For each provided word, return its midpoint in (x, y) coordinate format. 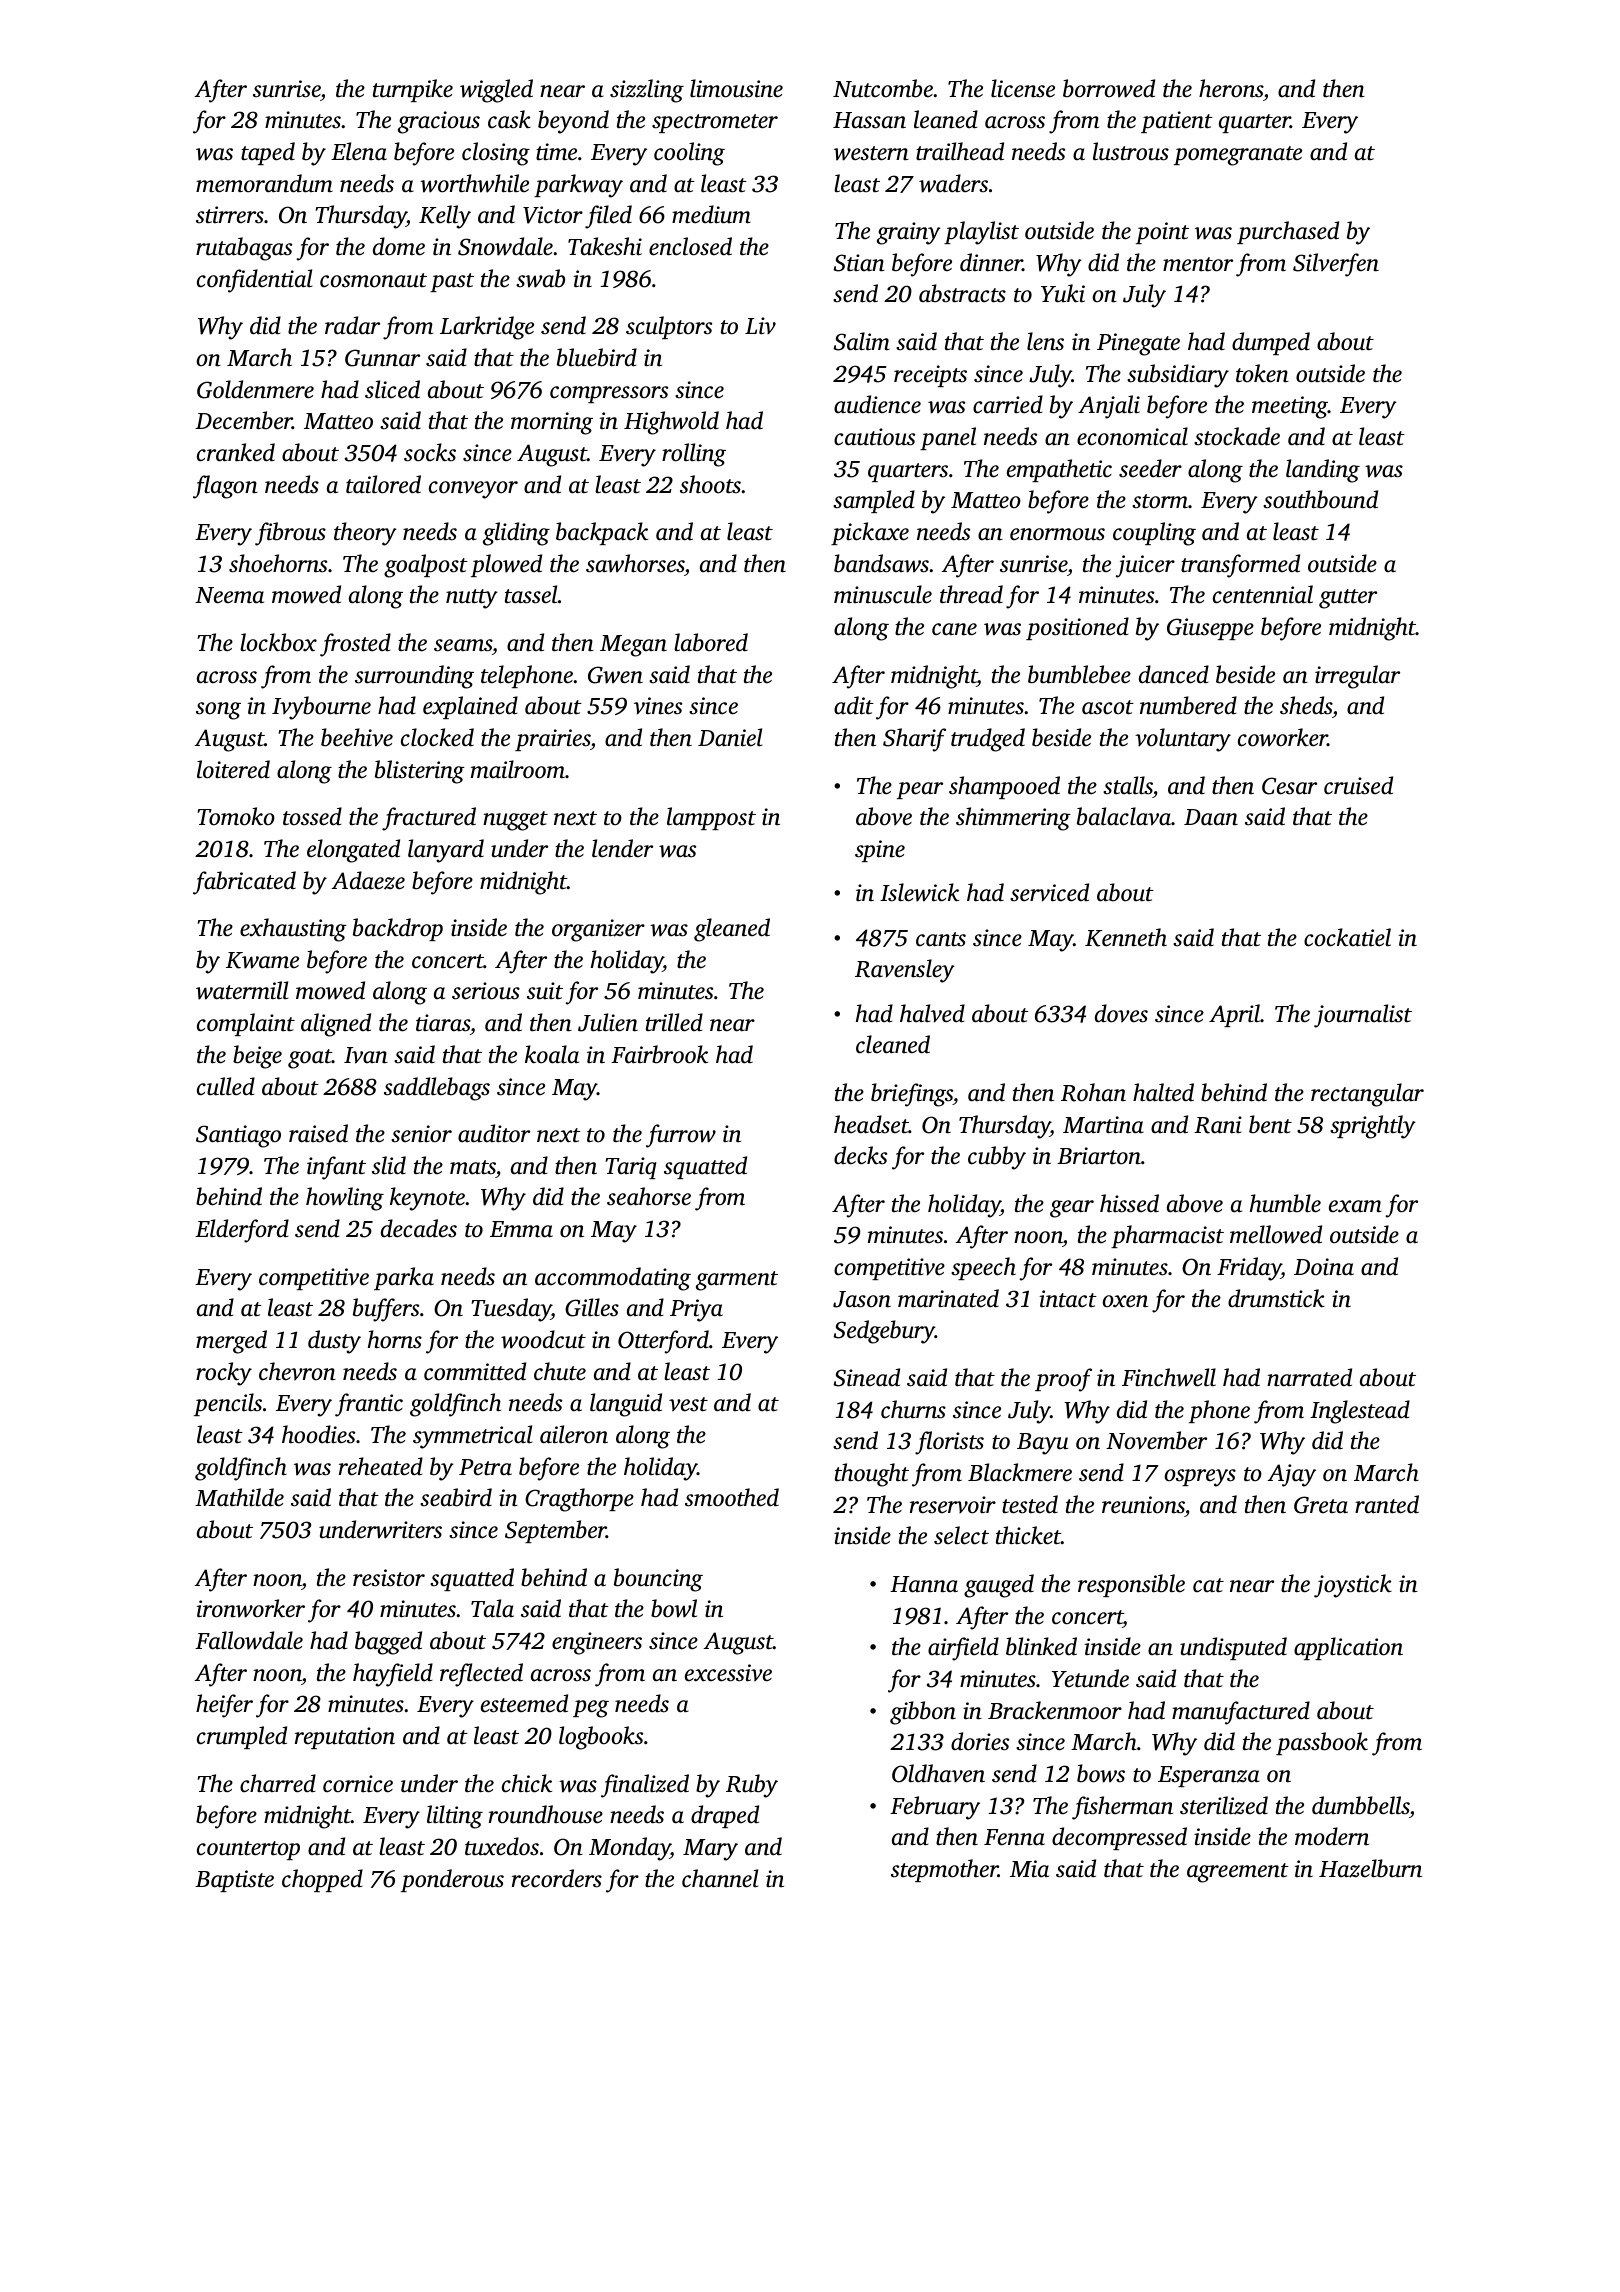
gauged (999, 1586)
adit (854, 705)
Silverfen (1336, 265)
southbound (1320, 499)
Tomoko (236, 816)
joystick (1353, 1586)
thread (971, 594)
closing (496, 154)
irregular (1357, 677)
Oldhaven (938, 1773)
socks (430, 452)
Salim (862, 341)
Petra (485, 1467)
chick (527, 1783)
